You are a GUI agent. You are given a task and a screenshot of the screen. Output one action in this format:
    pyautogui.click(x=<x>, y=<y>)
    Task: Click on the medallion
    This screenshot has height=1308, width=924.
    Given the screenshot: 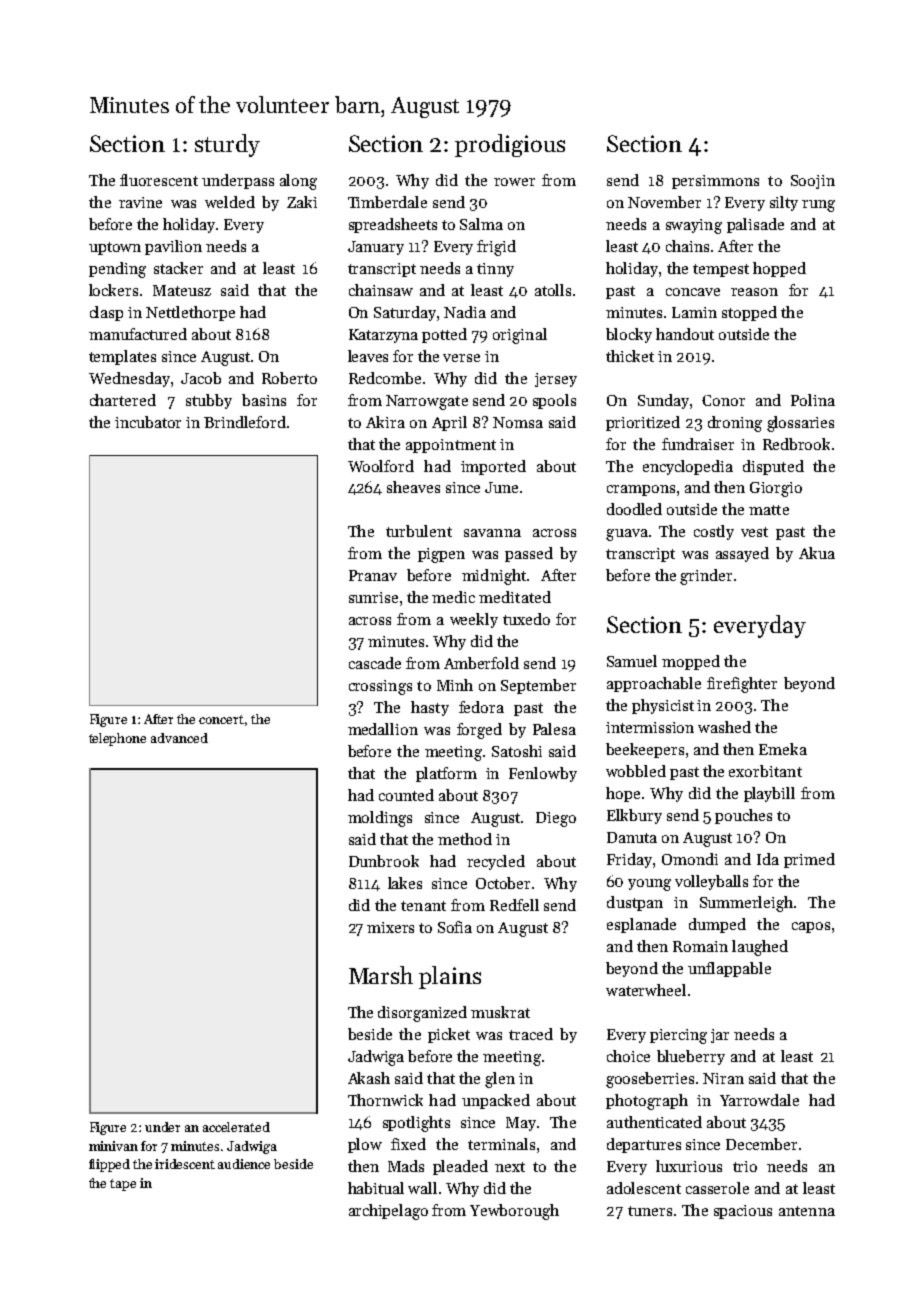 What is the action you would take?
    pyautogui.click(x=383, y=729)
